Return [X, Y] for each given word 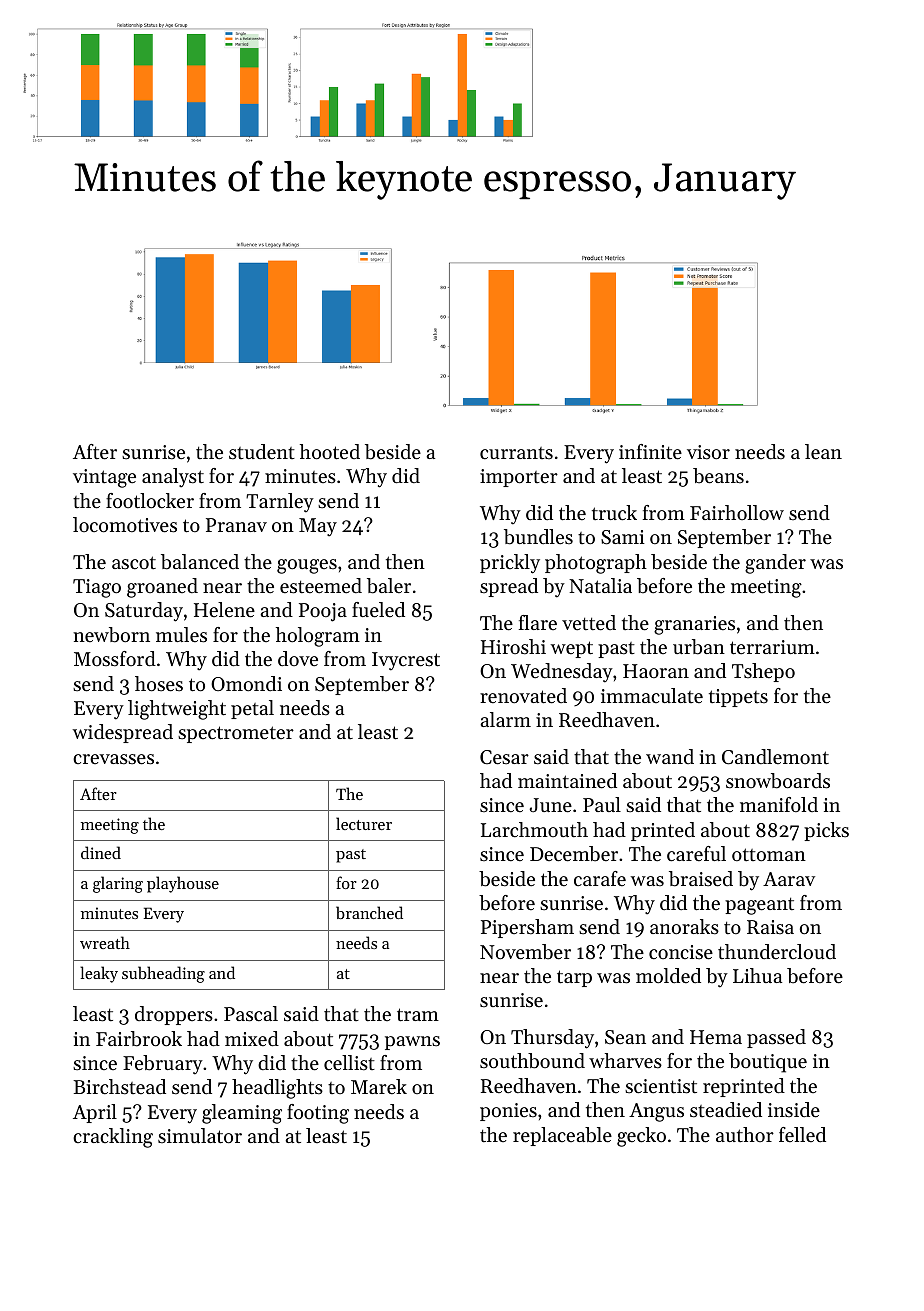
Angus [656, 1112]
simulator [200, 1136]
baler [389, 586]
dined [101, 852]
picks [826, 831]
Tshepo [763, 672]
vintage [104, 478]
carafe [600, 878]
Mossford [115, 659]
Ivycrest [406, 661]
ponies [508, 1112]
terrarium [772, 647]
